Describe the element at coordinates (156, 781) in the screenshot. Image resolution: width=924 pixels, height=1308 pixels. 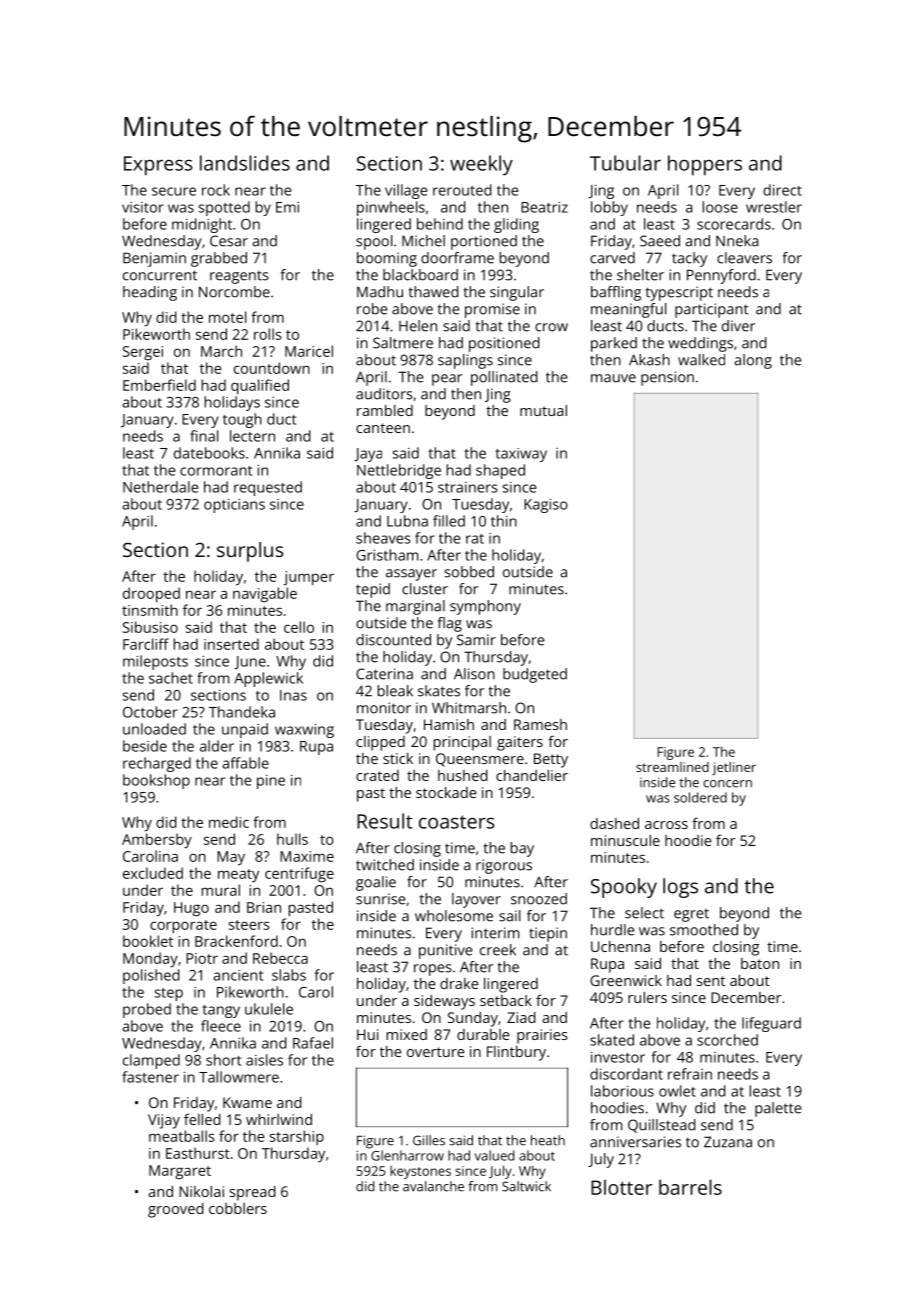
I see `bookshop` at that location.
